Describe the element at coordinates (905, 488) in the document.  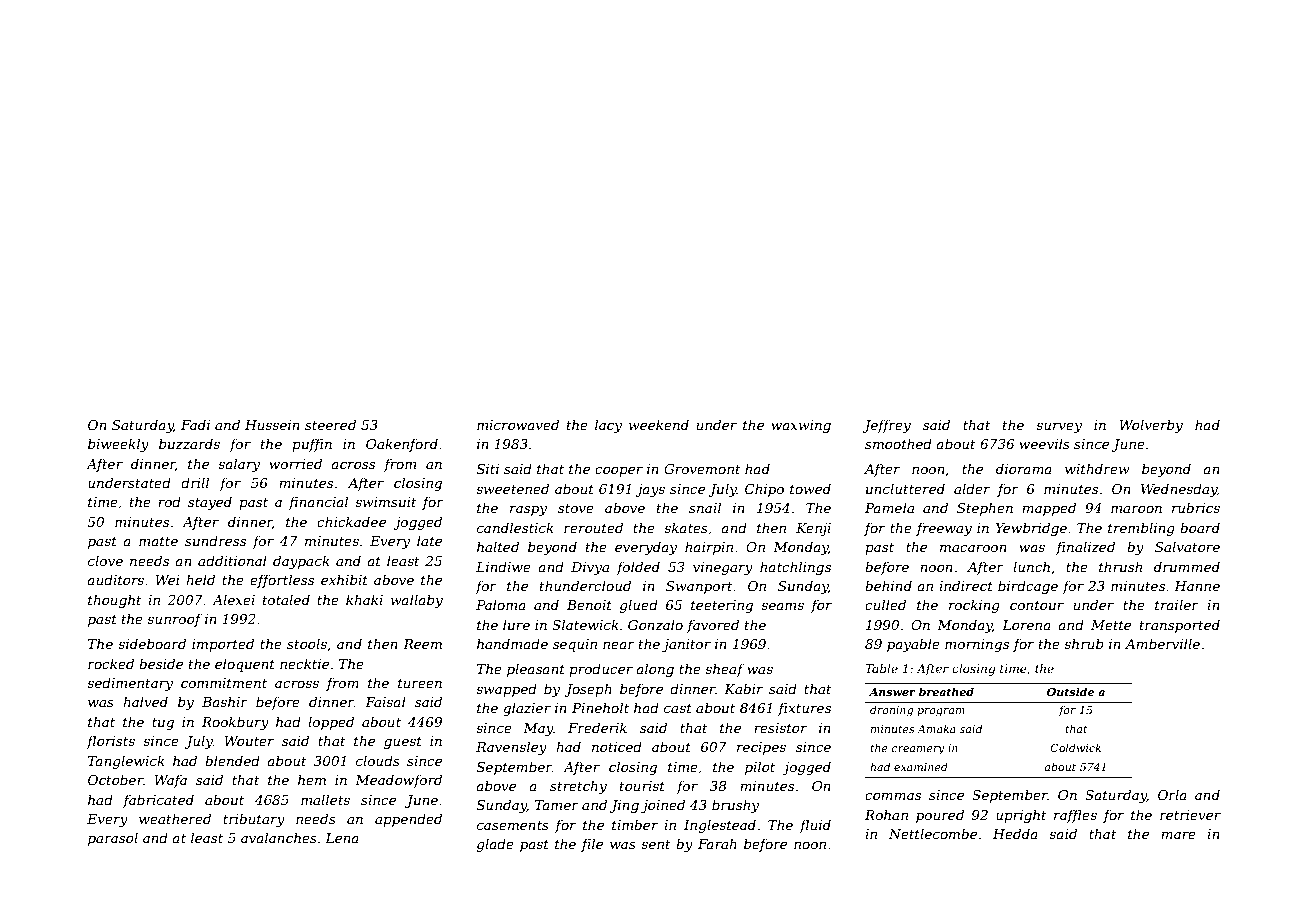
I see `uncluttered` at that location.
